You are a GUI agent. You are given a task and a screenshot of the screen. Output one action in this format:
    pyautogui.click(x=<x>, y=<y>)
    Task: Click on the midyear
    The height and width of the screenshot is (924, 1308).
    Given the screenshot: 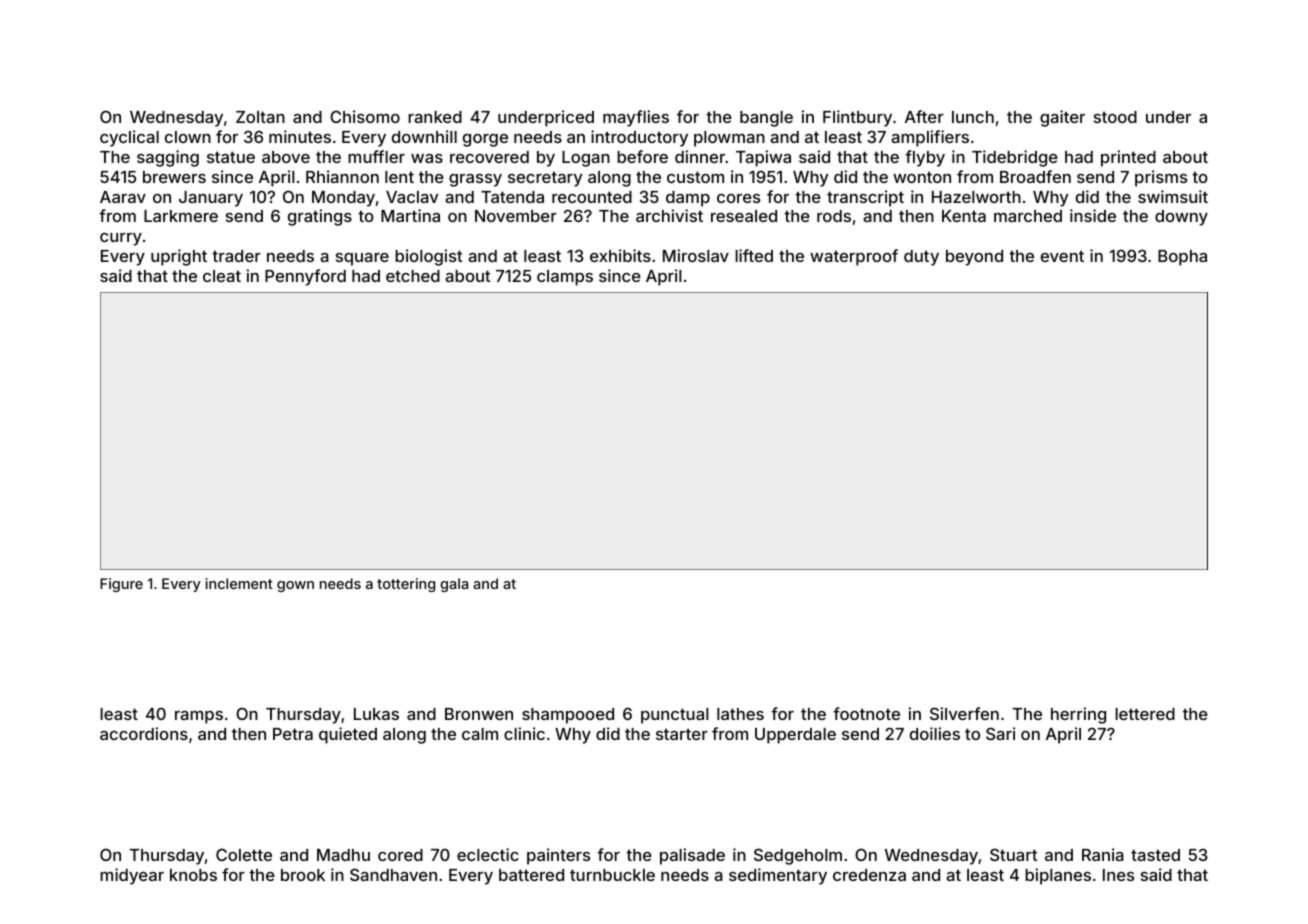 What is the action you would take?
    pyautogui.click(x=132, y=876)
